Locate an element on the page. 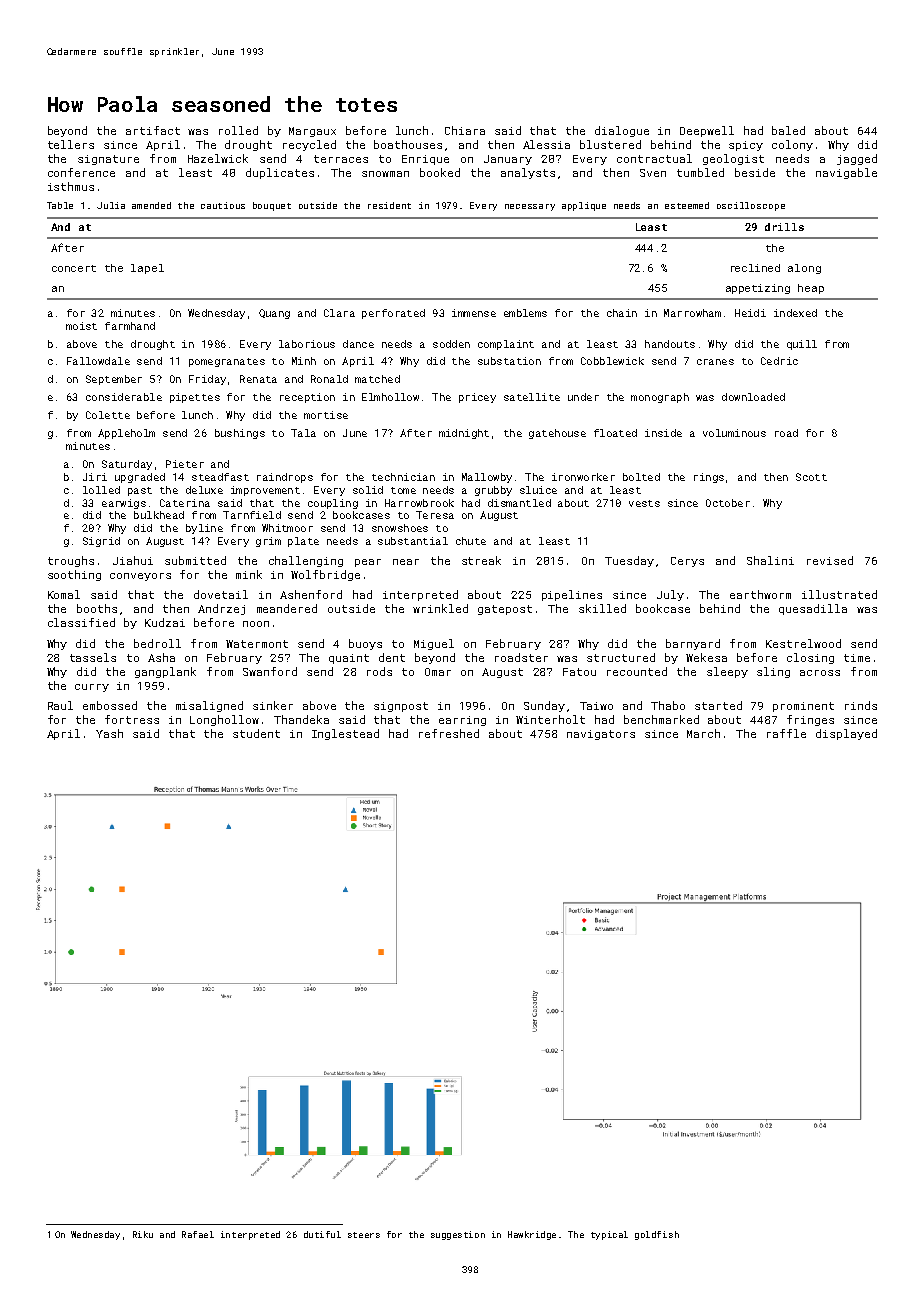 This image has width=924, height=1308. esteemed is located at coordinates (687, 205).
